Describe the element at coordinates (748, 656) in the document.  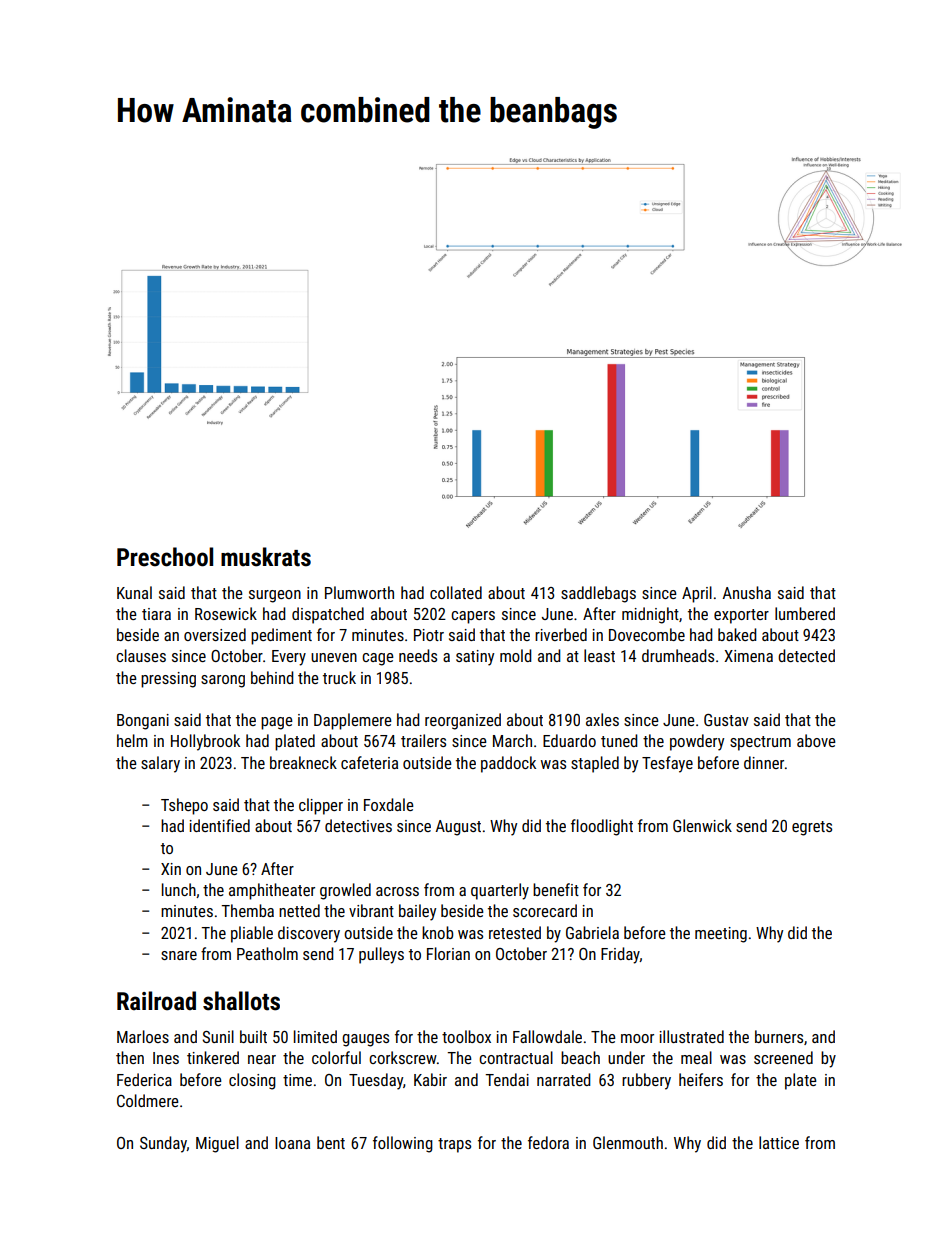
I see `Ximena` at that location.
